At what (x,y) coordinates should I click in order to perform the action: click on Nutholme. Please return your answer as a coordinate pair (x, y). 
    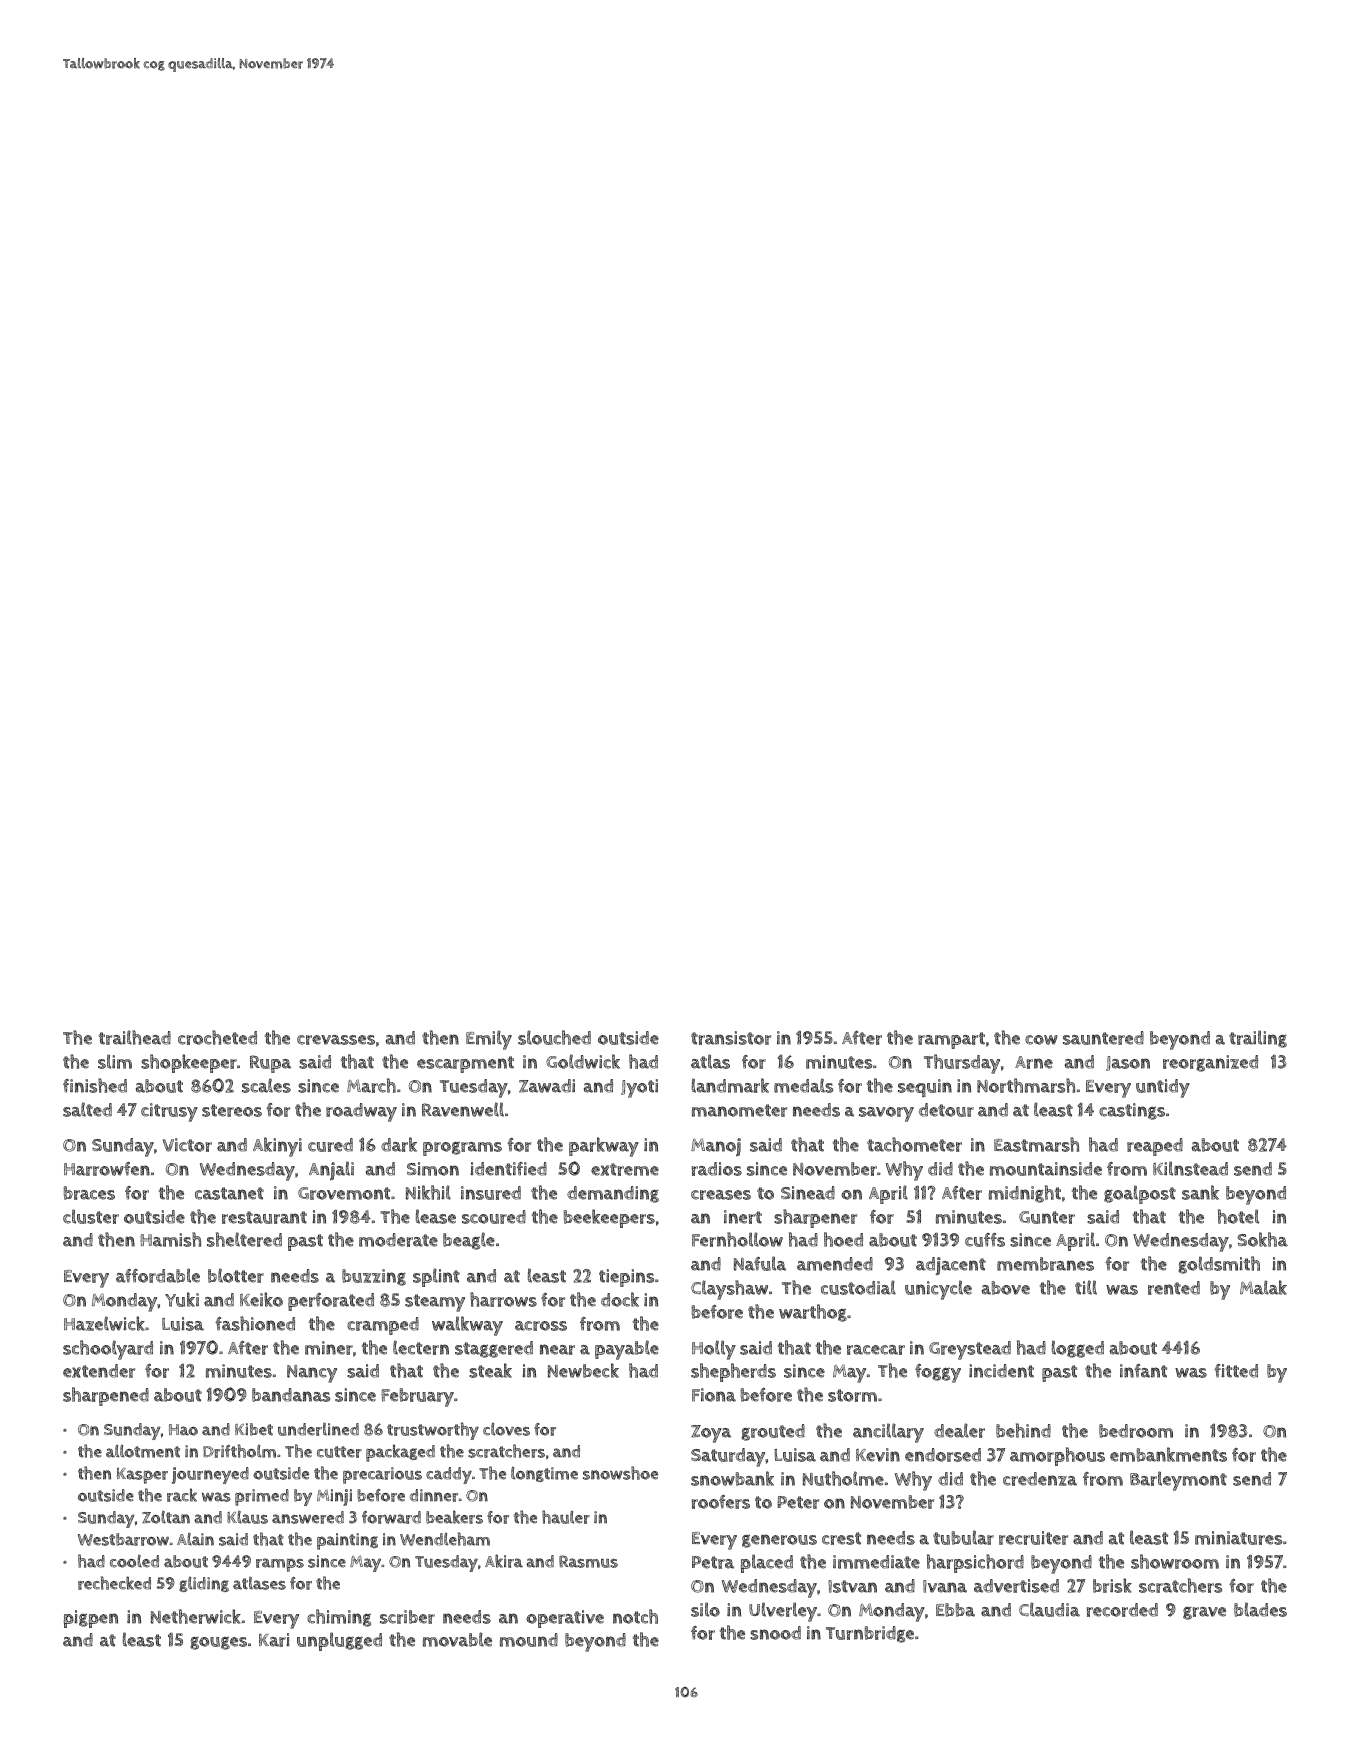
    Looking at the image, I should click on (843, 1478).
